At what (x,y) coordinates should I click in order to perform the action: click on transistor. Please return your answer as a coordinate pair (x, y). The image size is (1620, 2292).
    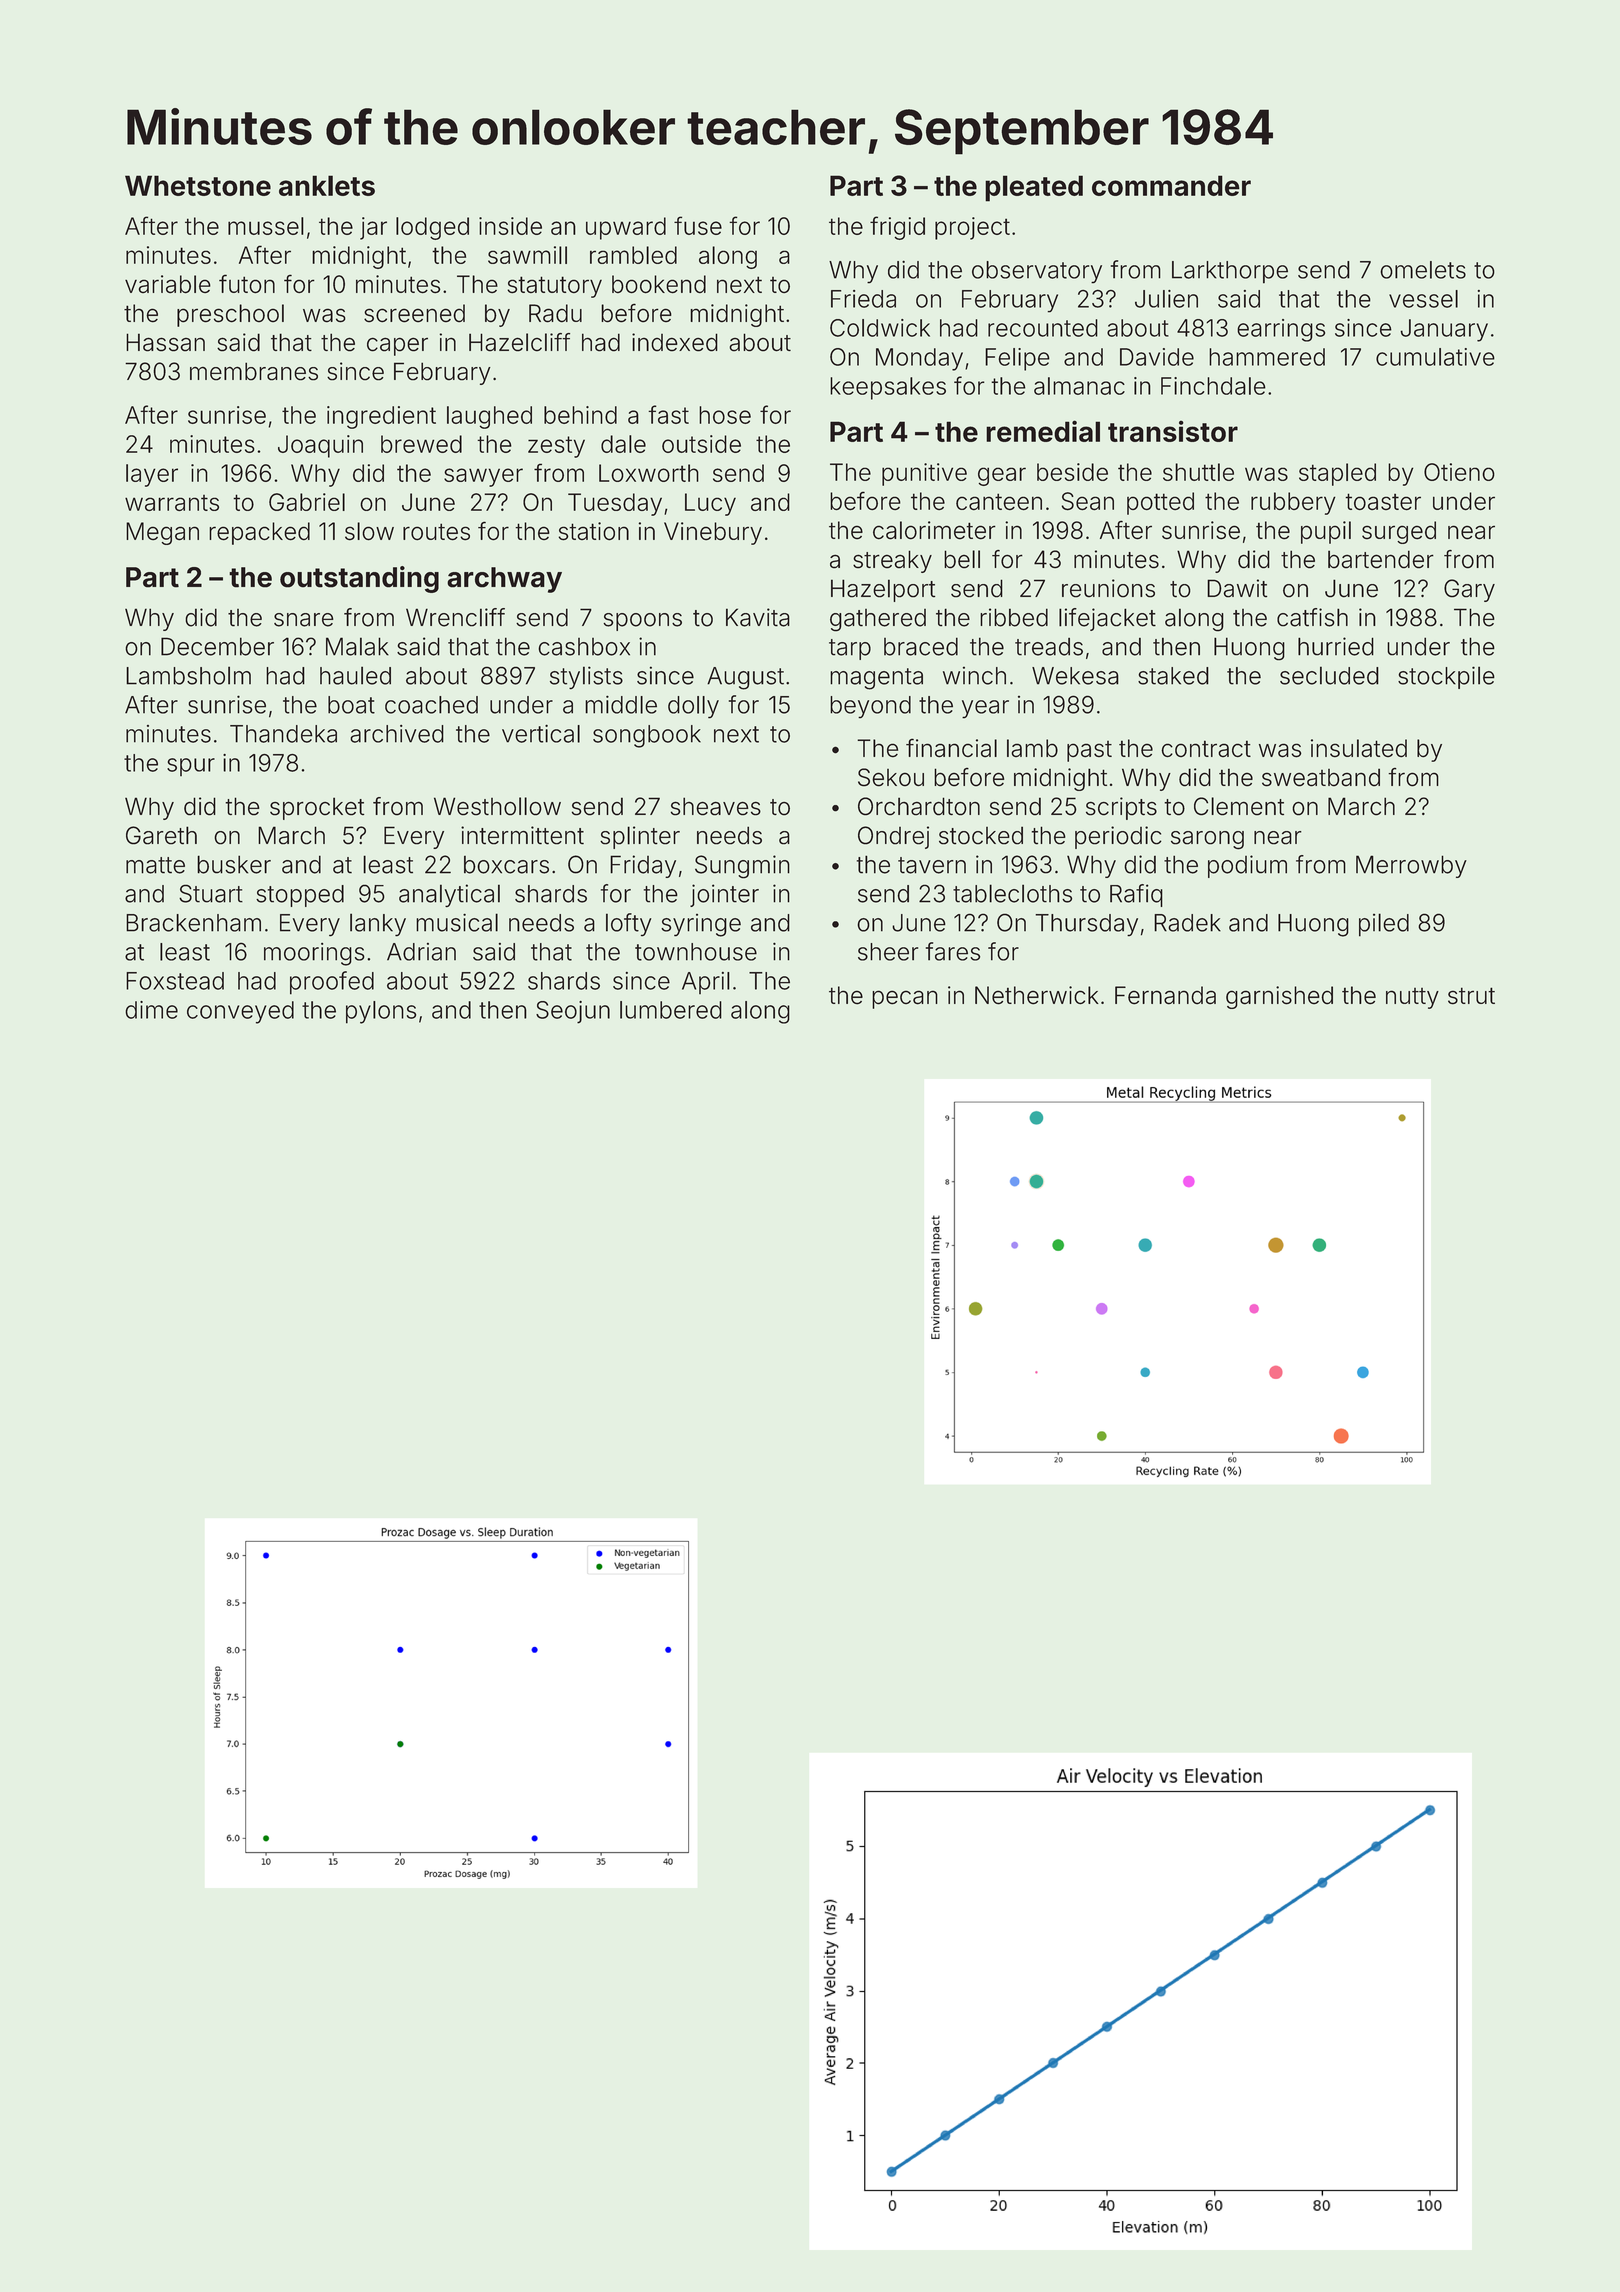
    Looking at the image, I should click on (1173, 431).
